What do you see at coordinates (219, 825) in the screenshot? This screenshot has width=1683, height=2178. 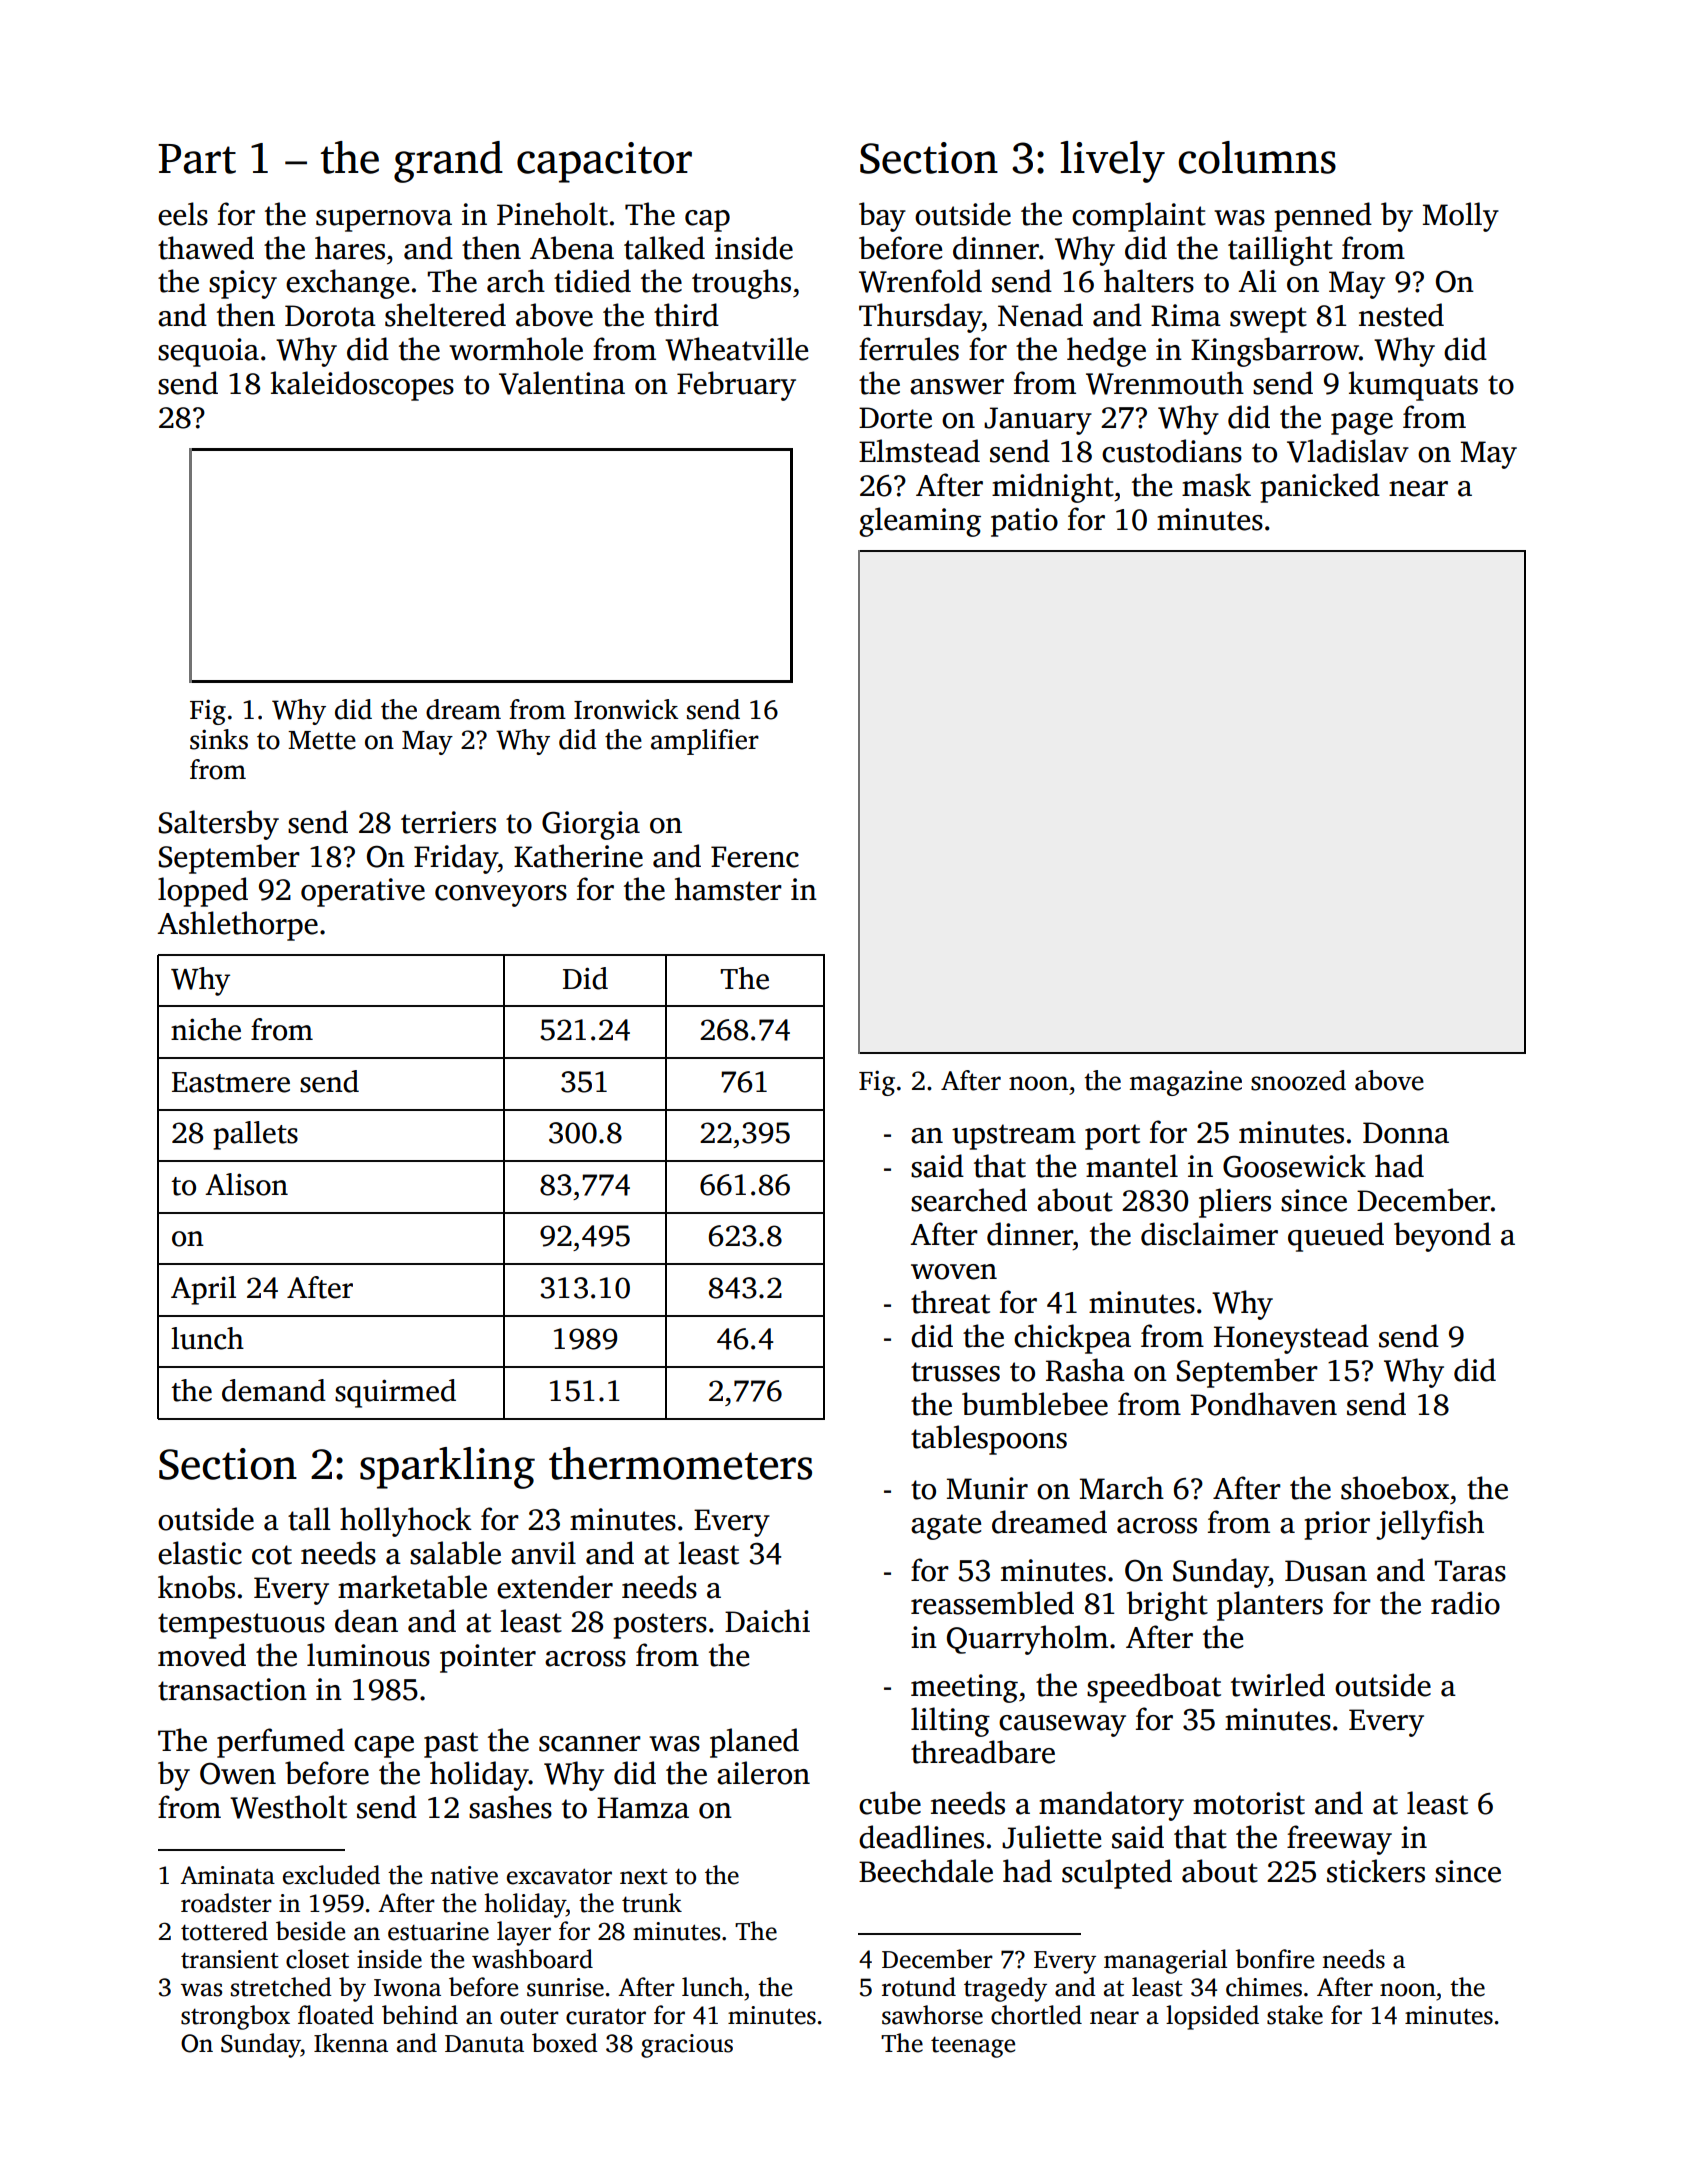 I see `Saltersby` at bounding box center [219, 825].
